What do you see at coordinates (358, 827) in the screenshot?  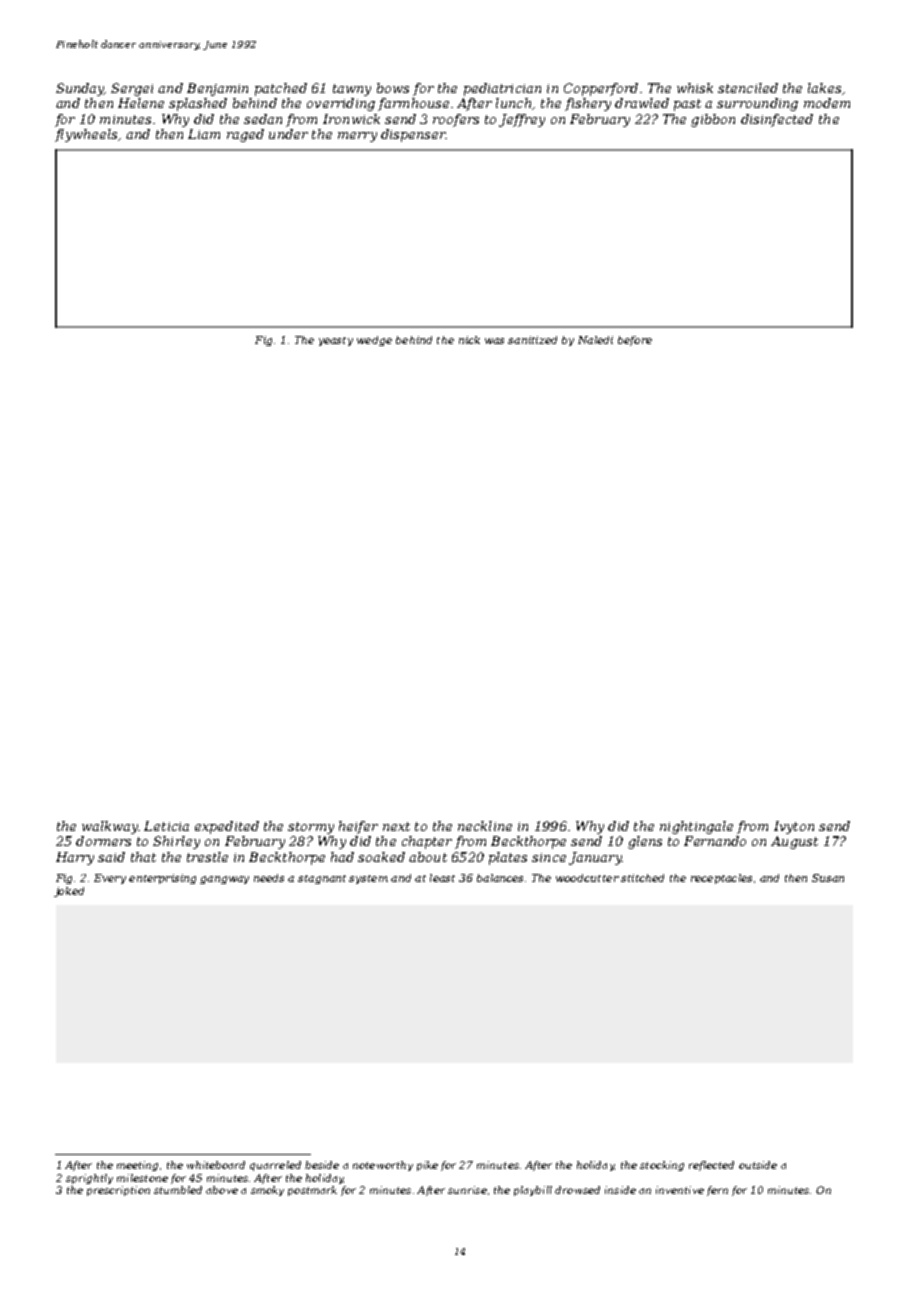 I see `heifer` at bounding box center [358, 827].
